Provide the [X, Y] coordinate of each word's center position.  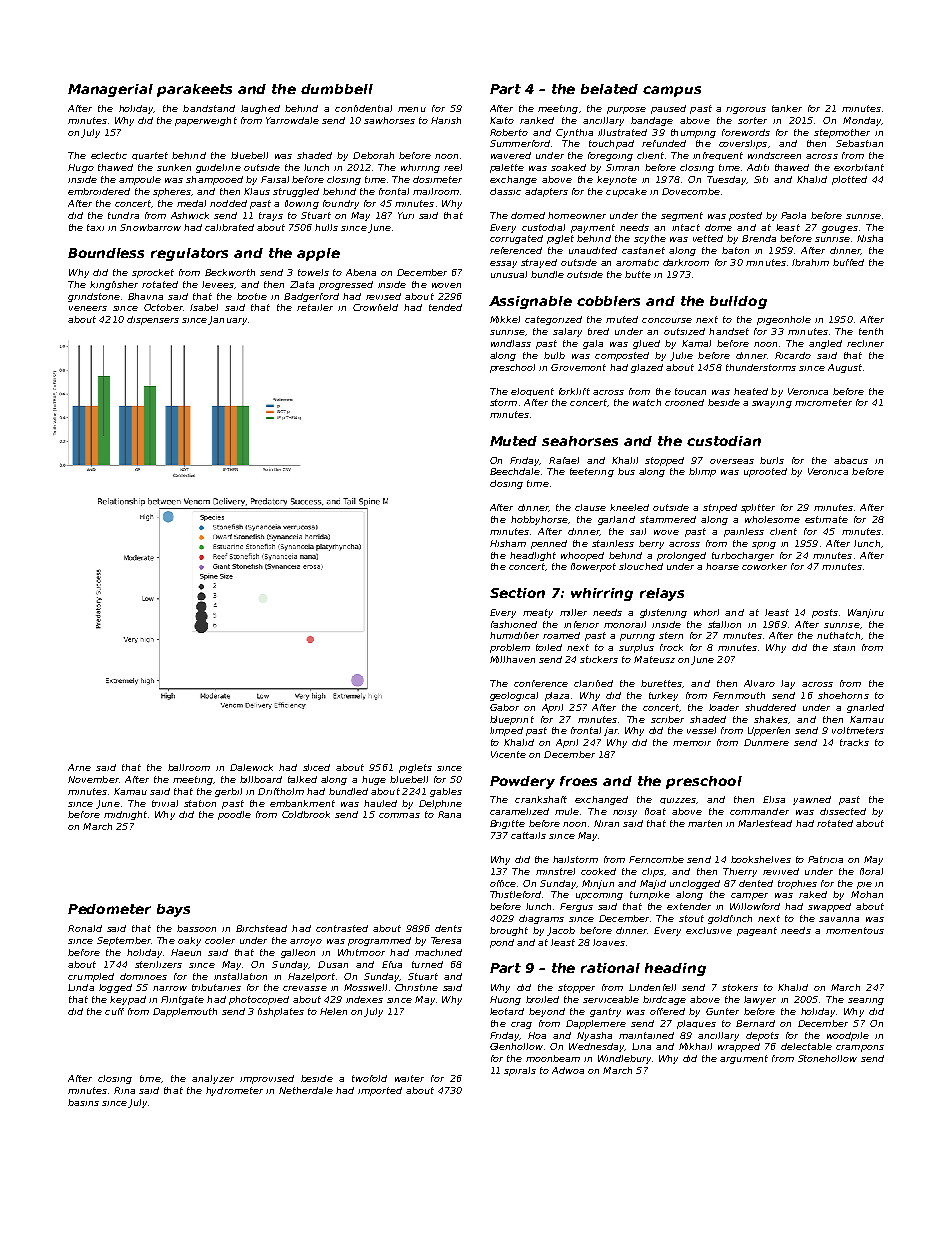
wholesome [772, 519]
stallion [724, 624]
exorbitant [859, 167]
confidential [363, 108]
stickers [599, 659]
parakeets [194, 90]
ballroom [189, 767]
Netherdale [306, 1090]
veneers [88, 308]
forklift [574, 391]
